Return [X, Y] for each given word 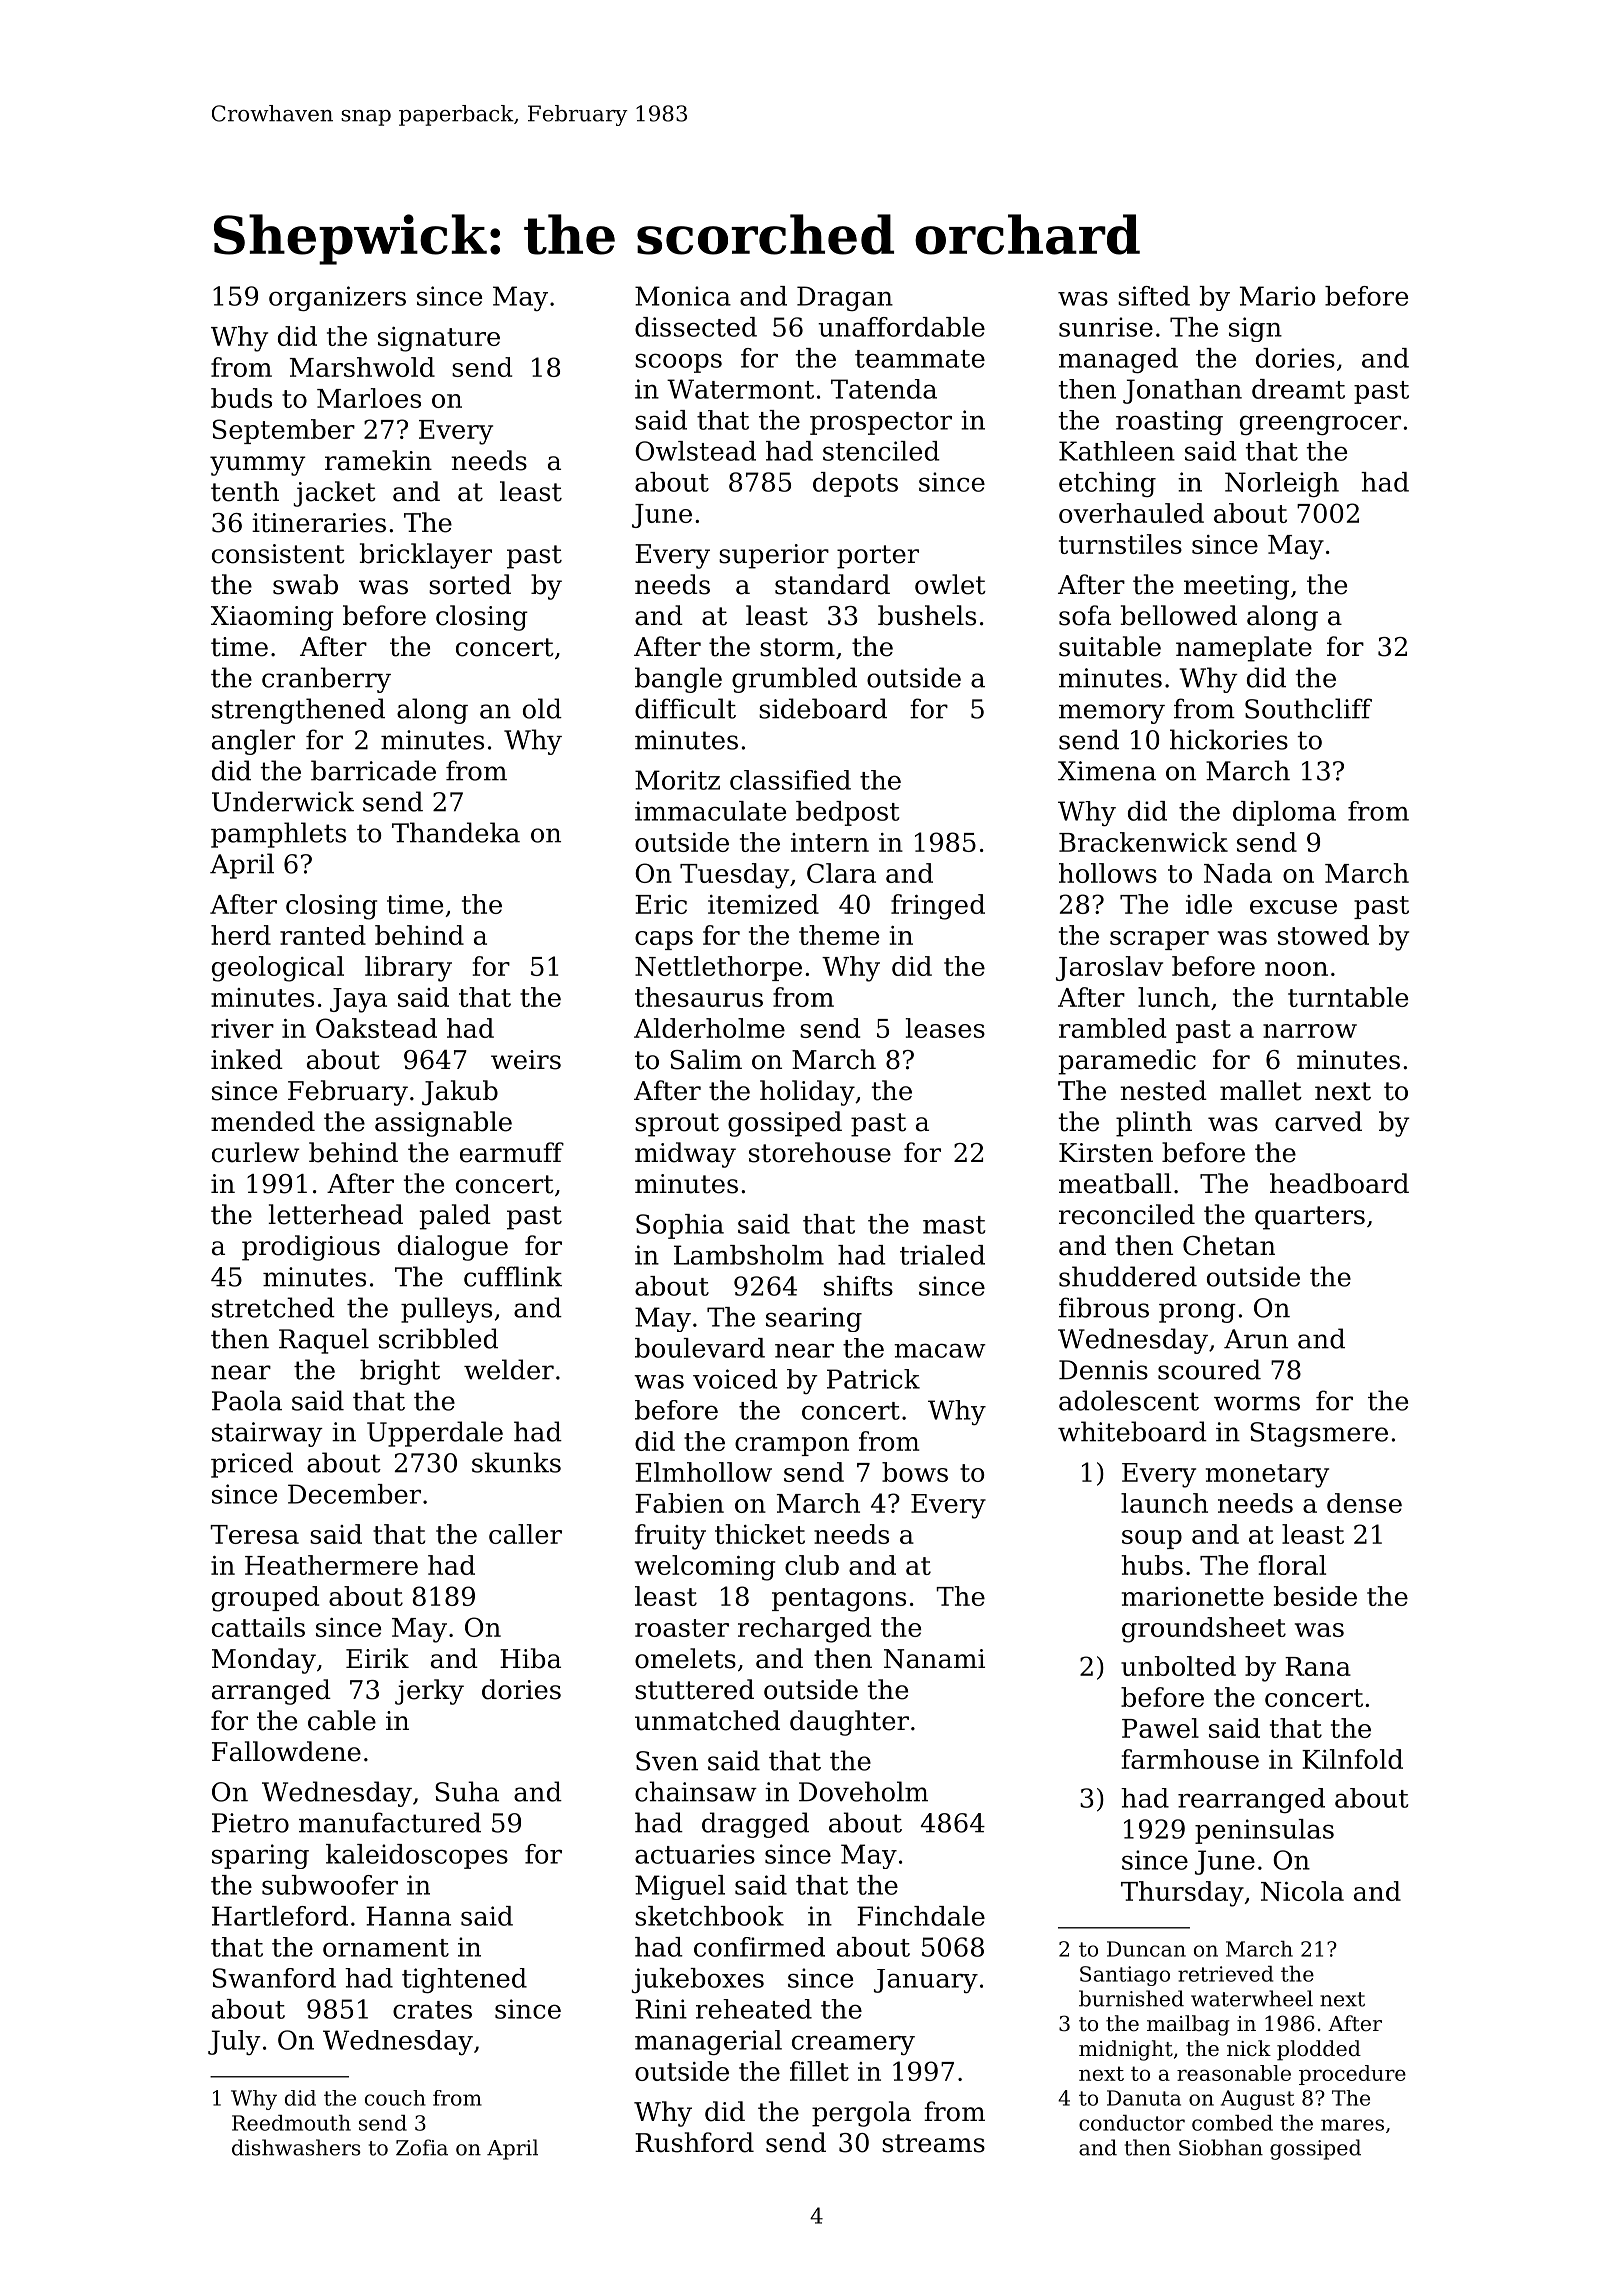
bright [400, 1372]
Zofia [422, 2147]
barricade [373, 770]
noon [1296, 969]
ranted [323, 935]
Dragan [845, 298]
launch [1164, 1503]
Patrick [873, 1379]
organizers [337, 298]
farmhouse [1190, 1759]
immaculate [710, 811]
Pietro [250, 1823]
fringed [938, 907]
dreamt [1298, 389]
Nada [1238, 873]
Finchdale [921, 1916]
